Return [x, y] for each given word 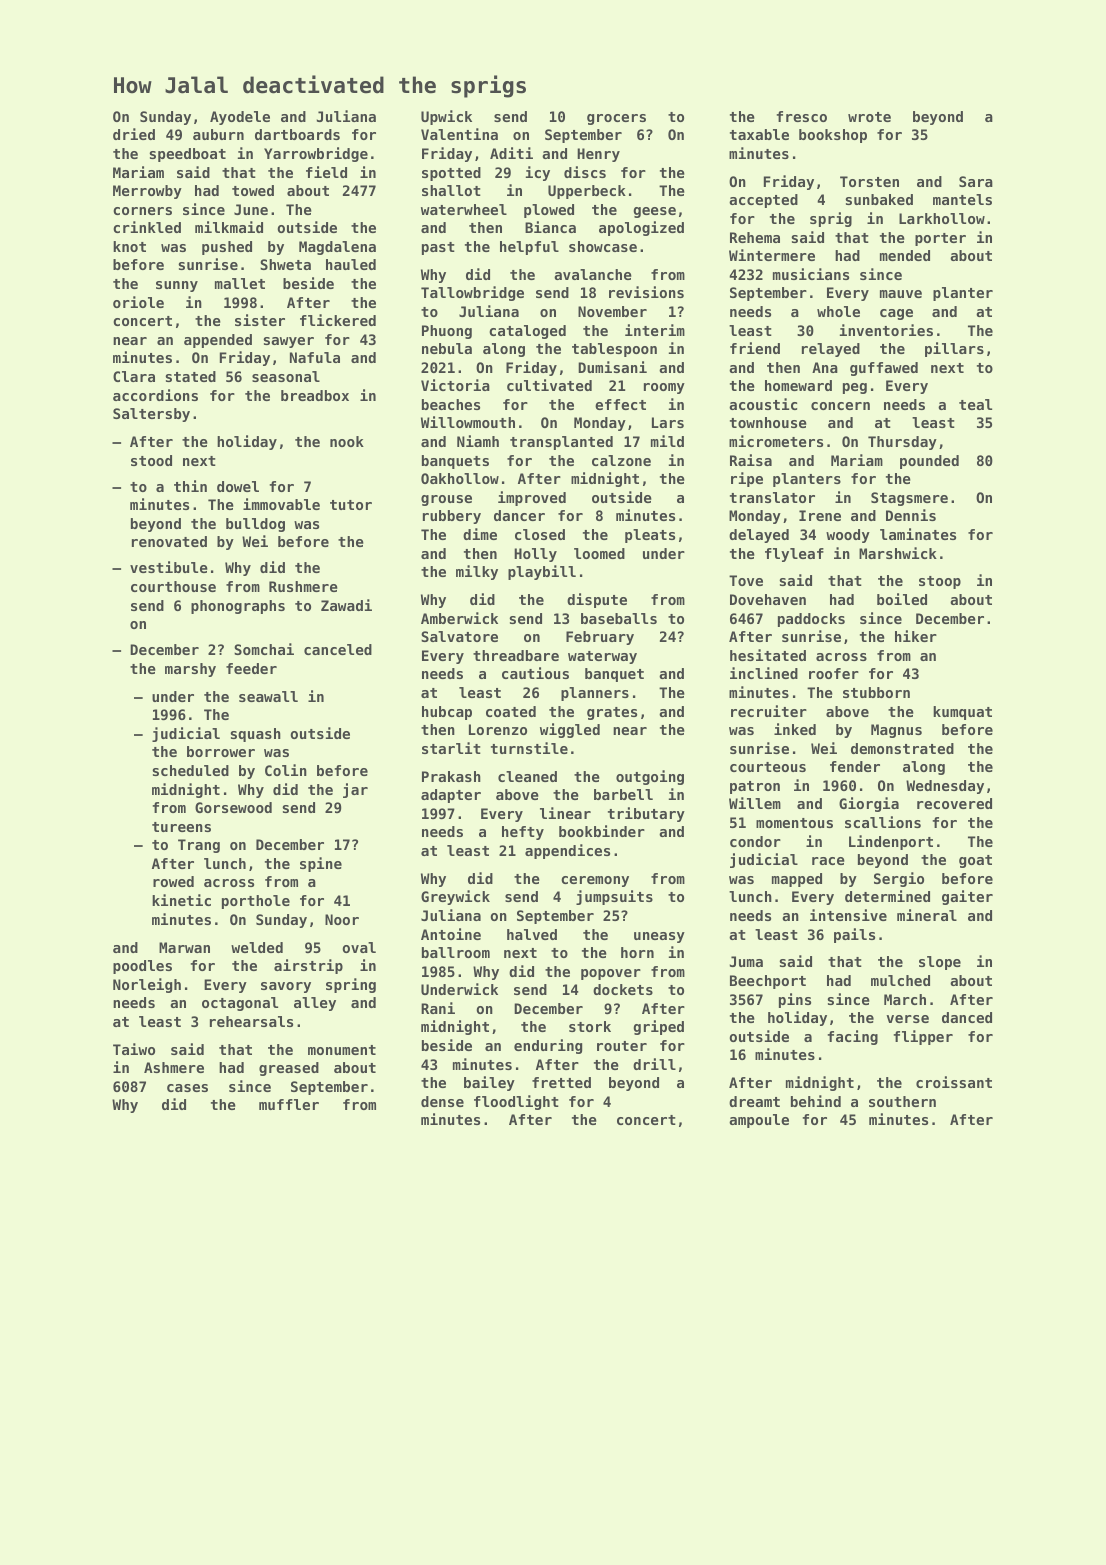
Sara [976, 181]
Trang [199, 846]
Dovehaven [768, 599]
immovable [281, 504]
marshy [190, 670]
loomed [599, 553]
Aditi [511, 153]
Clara [134, 376]
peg [855, 388]
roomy [664, 388]
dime [480, 534]
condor [755, 841]
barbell [623, 794]
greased [289, 1069]
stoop [940, 582]
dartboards [297, 134]
